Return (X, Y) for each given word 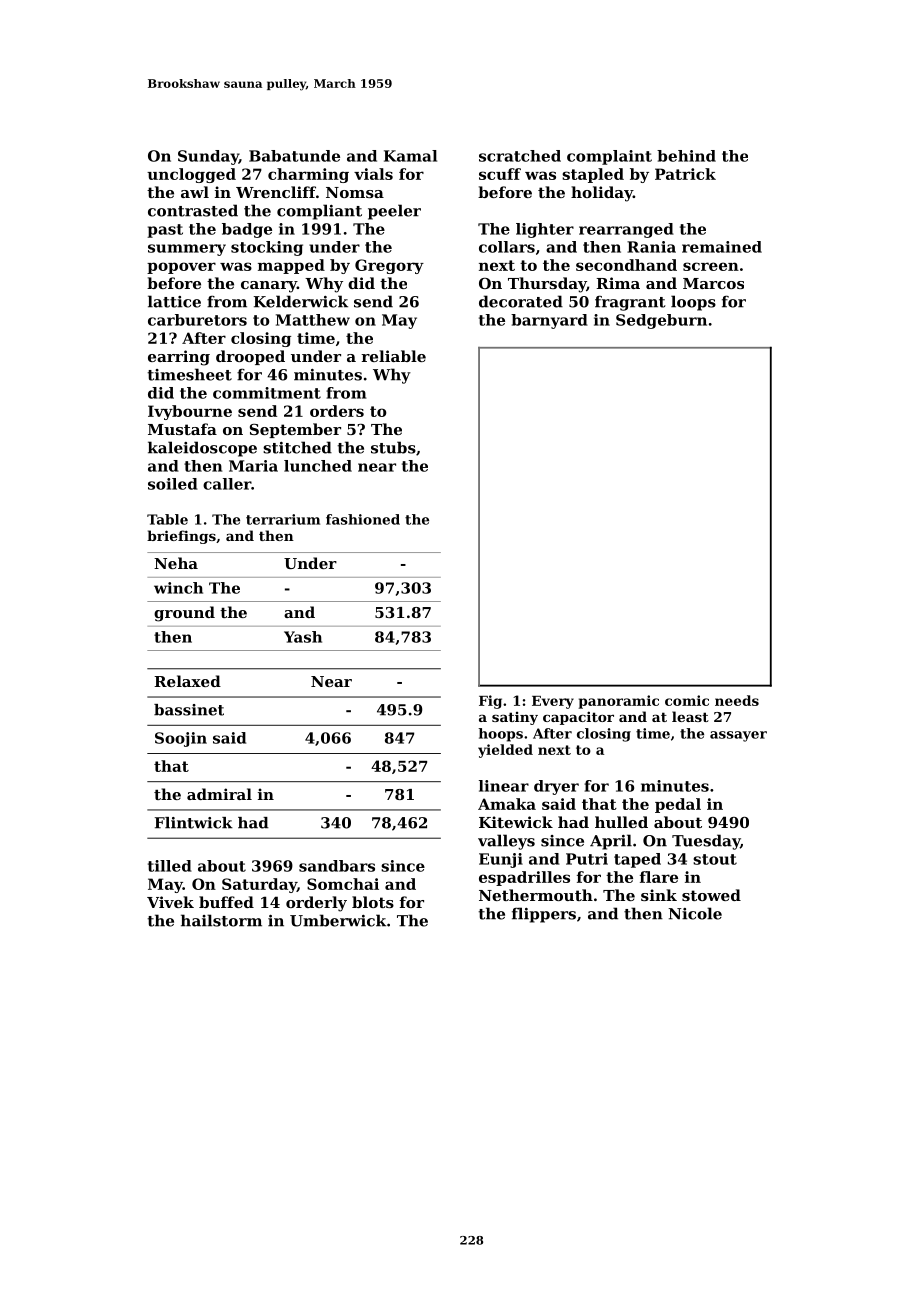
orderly (316, 904)
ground (184, 614)
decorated (521, 301)
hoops (500, 735)
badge (247, 230)
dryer (556, 787)
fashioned (363, 519)
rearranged (626, 230)
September (295, 430)
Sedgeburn (661, 321)
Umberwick (338, 920)
